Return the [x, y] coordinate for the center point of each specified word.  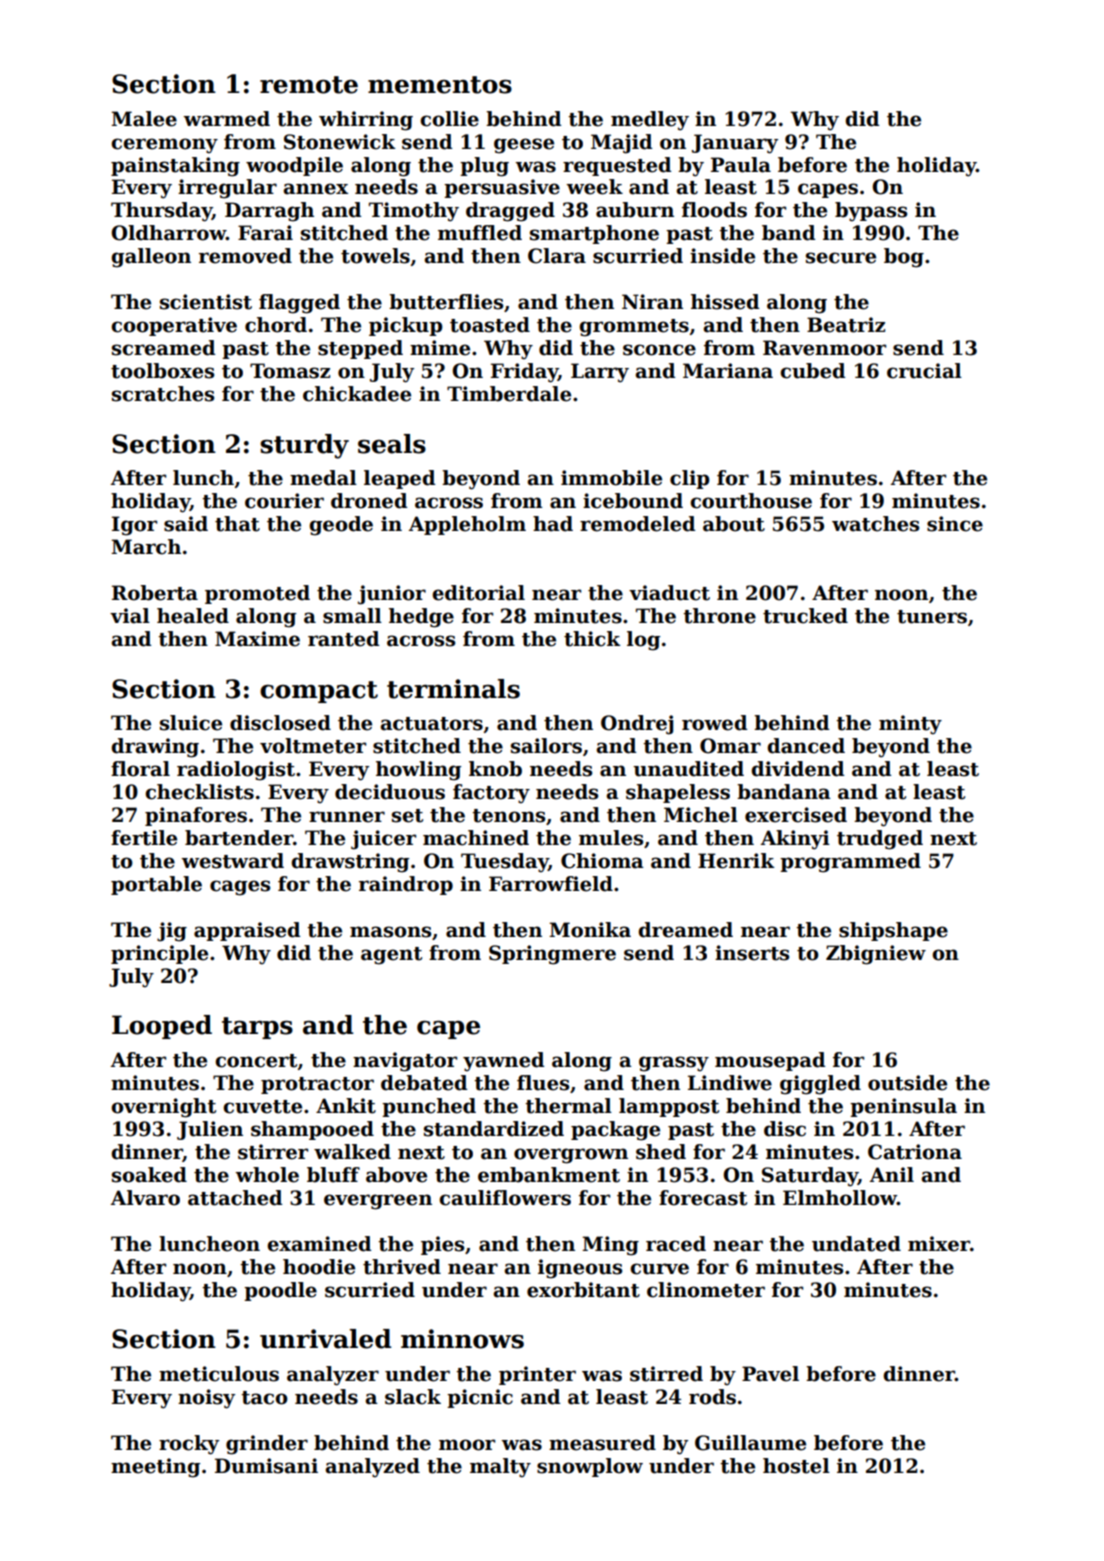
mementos [440, 85]
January [735, 144]
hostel [796, 1466]
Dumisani [266, 1466]
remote [309, 85]
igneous [580, 1269]
